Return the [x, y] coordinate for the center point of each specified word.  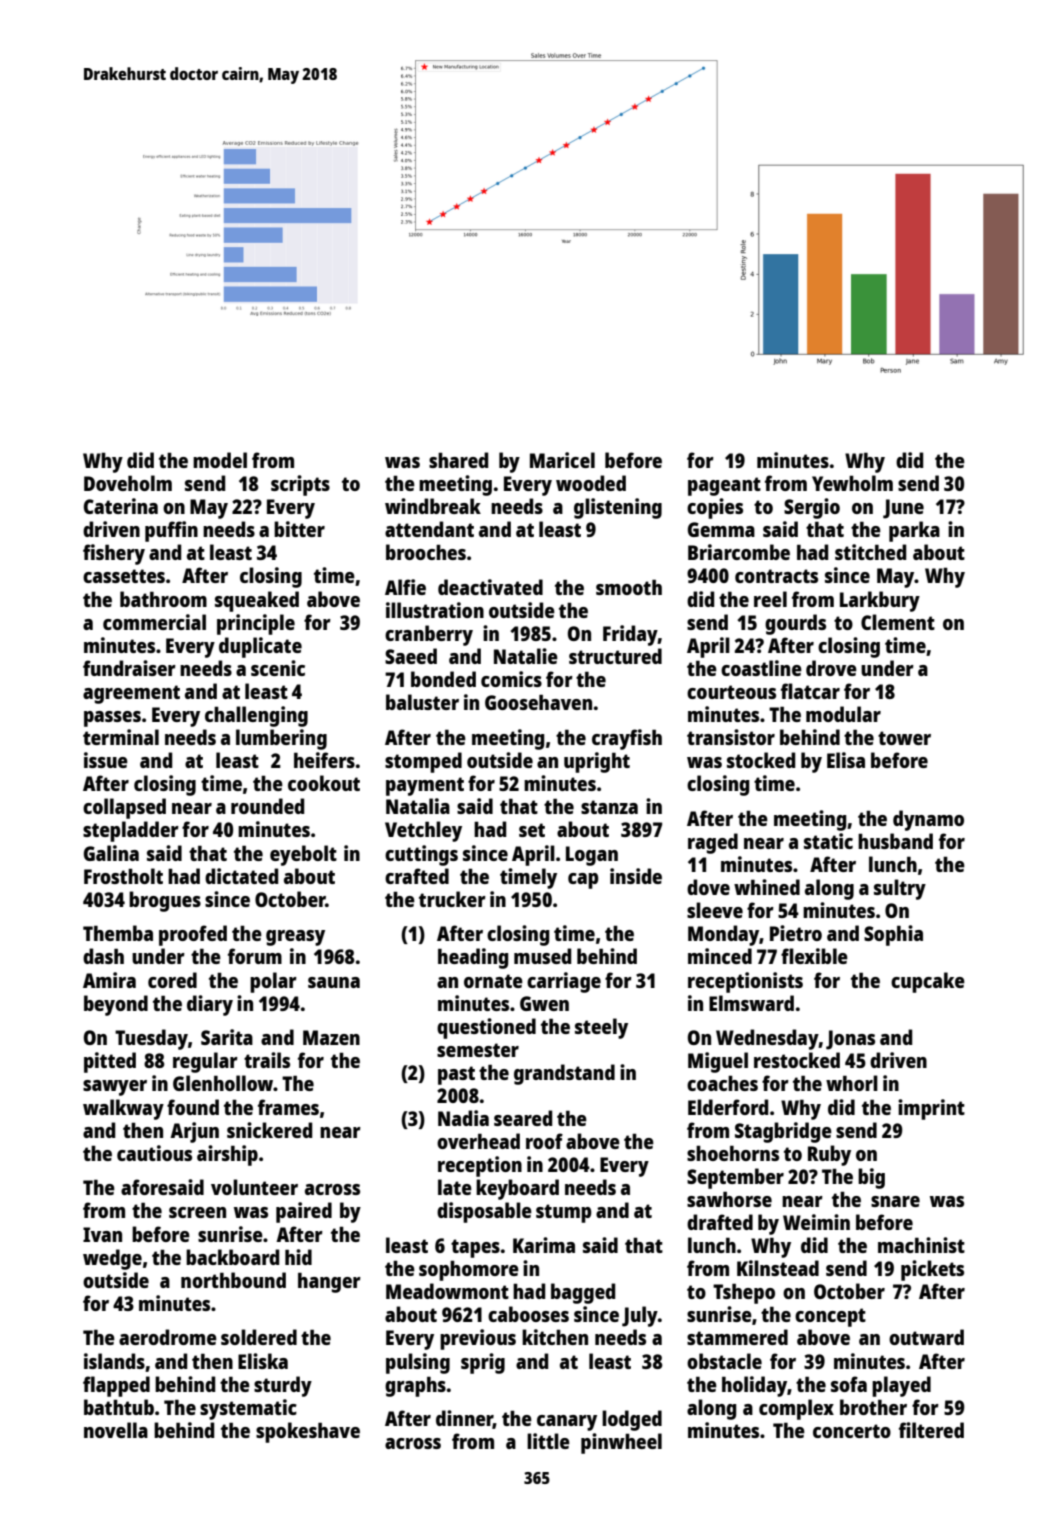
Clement [898, 622]
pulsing [418, 1363]
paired [304, 1212]
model [220, 460]
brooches [426, 552]
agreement [131, 694]
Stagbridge [783, 1132]
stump [564, 1213]
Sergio [812, 508]
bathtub [119, 1407]
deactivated [490, 587]
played [901, 1386]
